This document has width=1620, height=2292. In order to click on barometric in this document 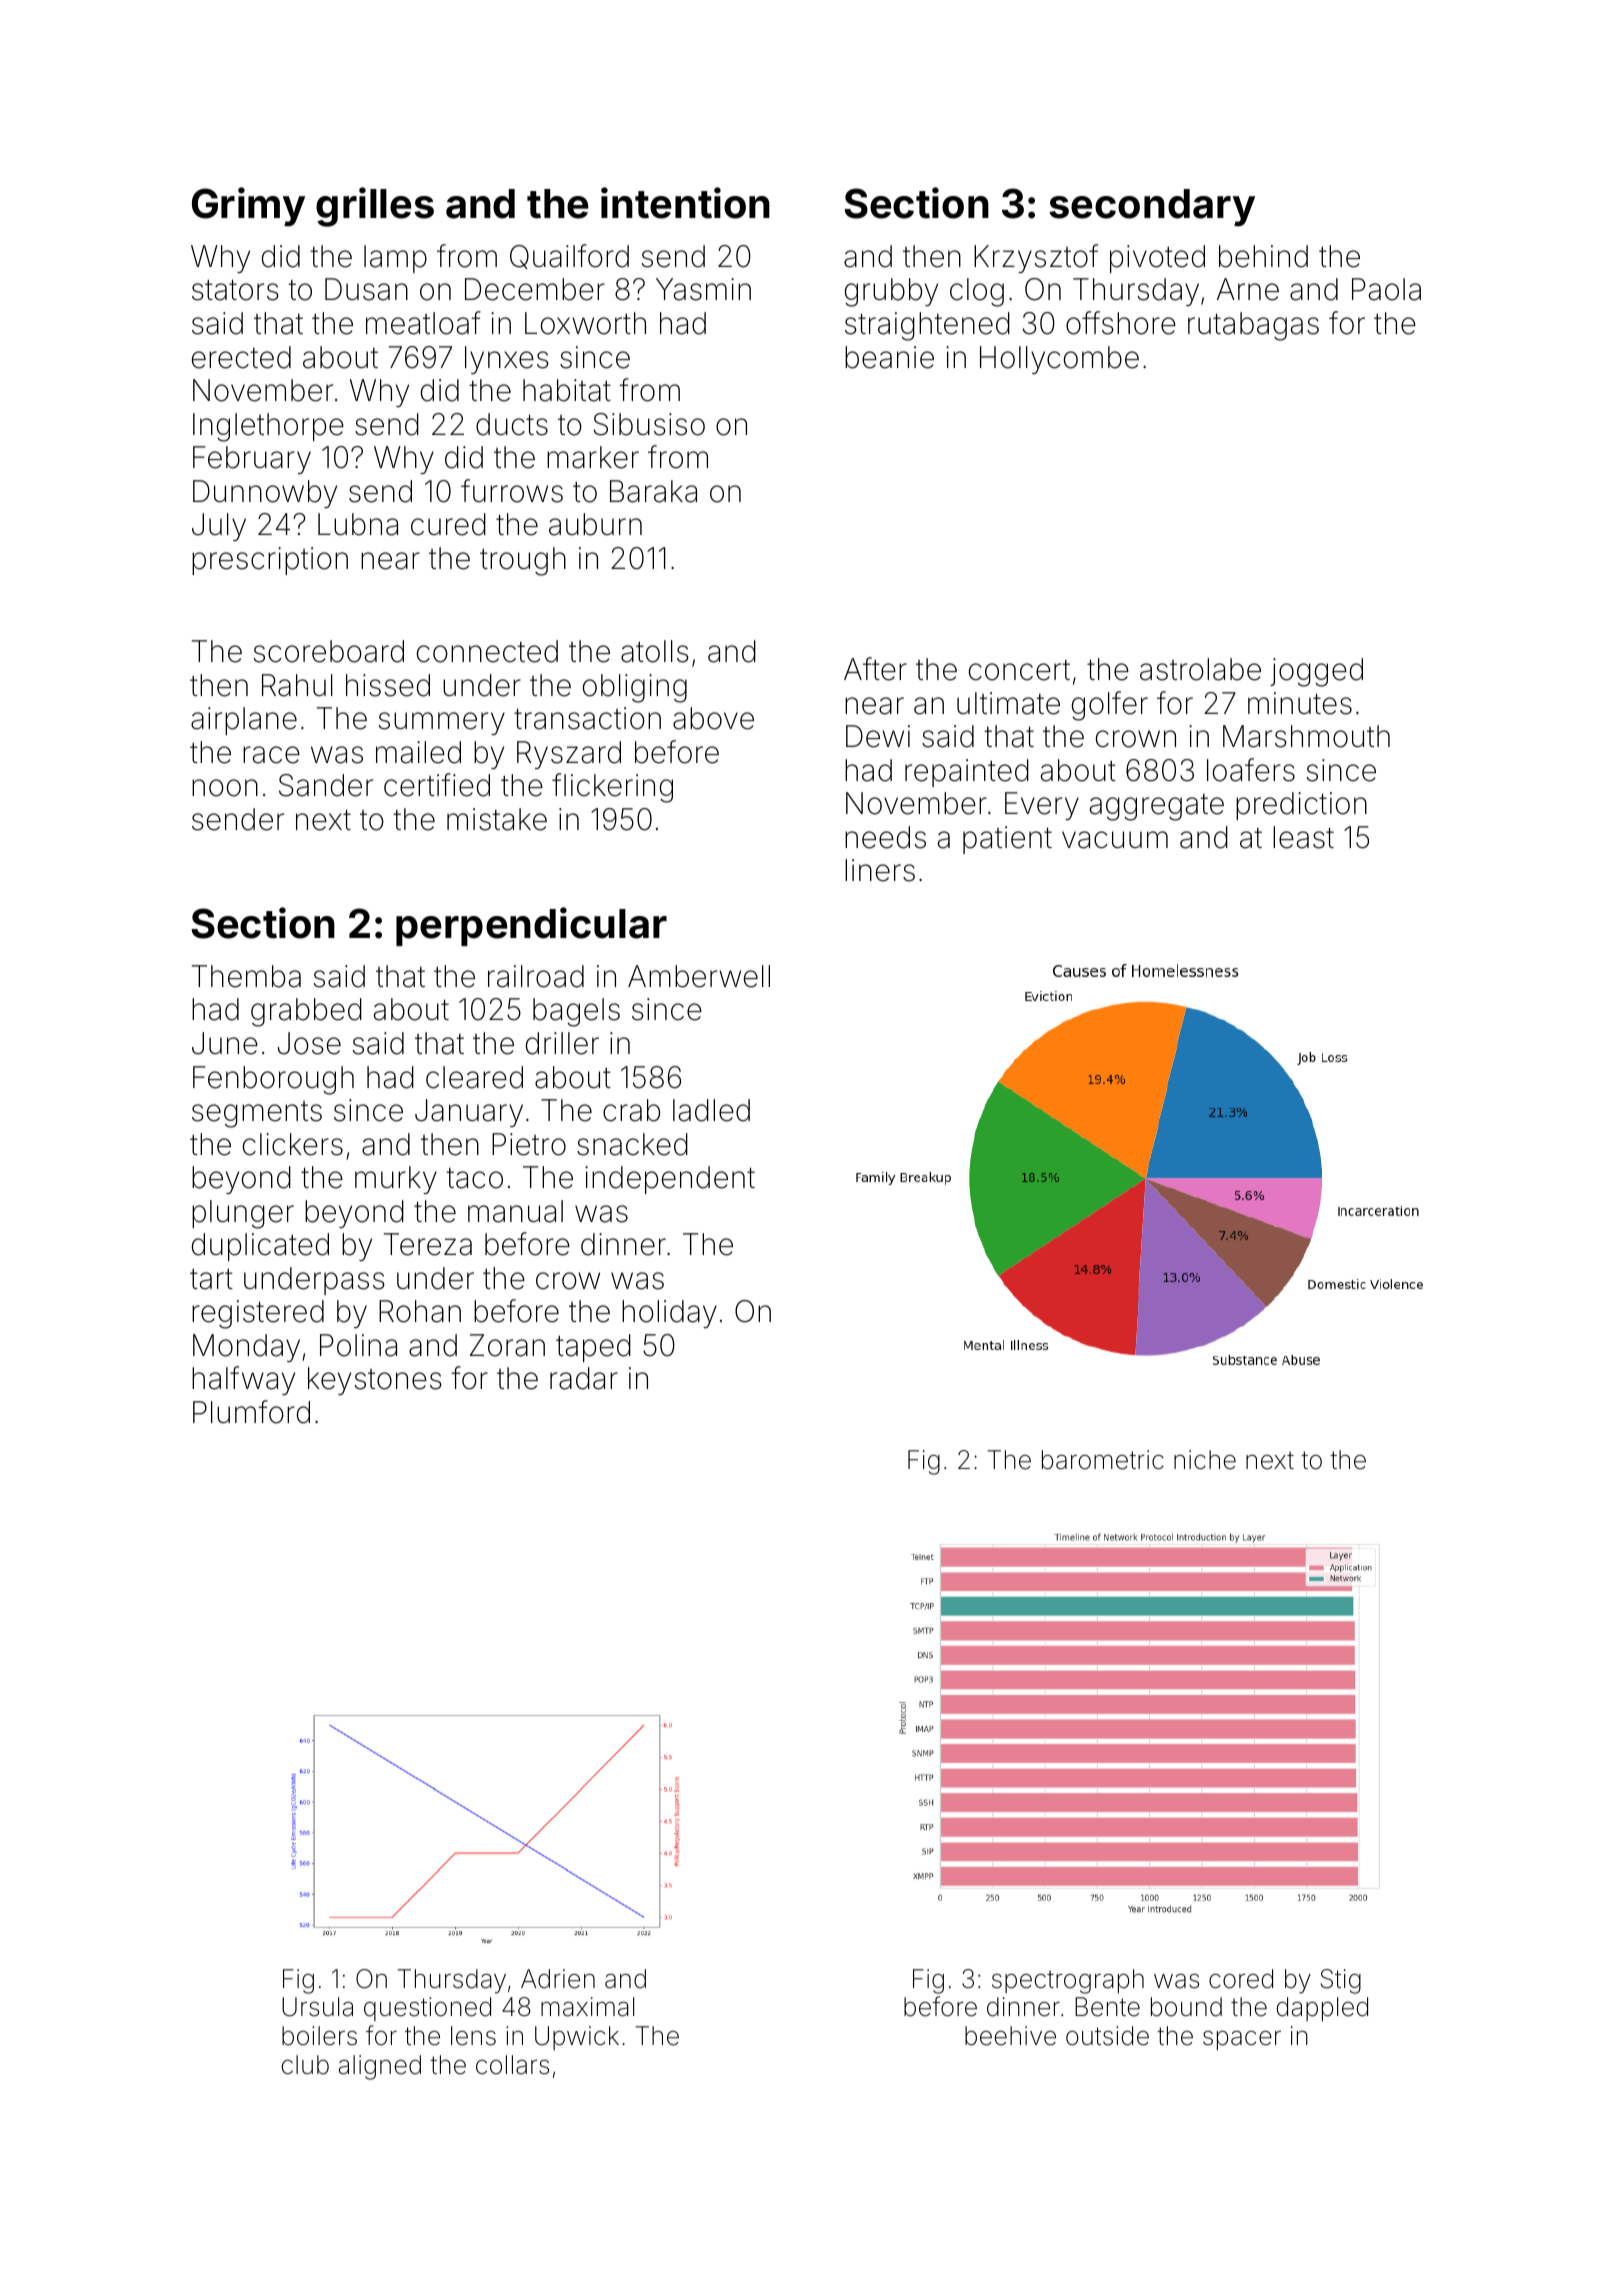, I will do `click(1103, 1460)`.
